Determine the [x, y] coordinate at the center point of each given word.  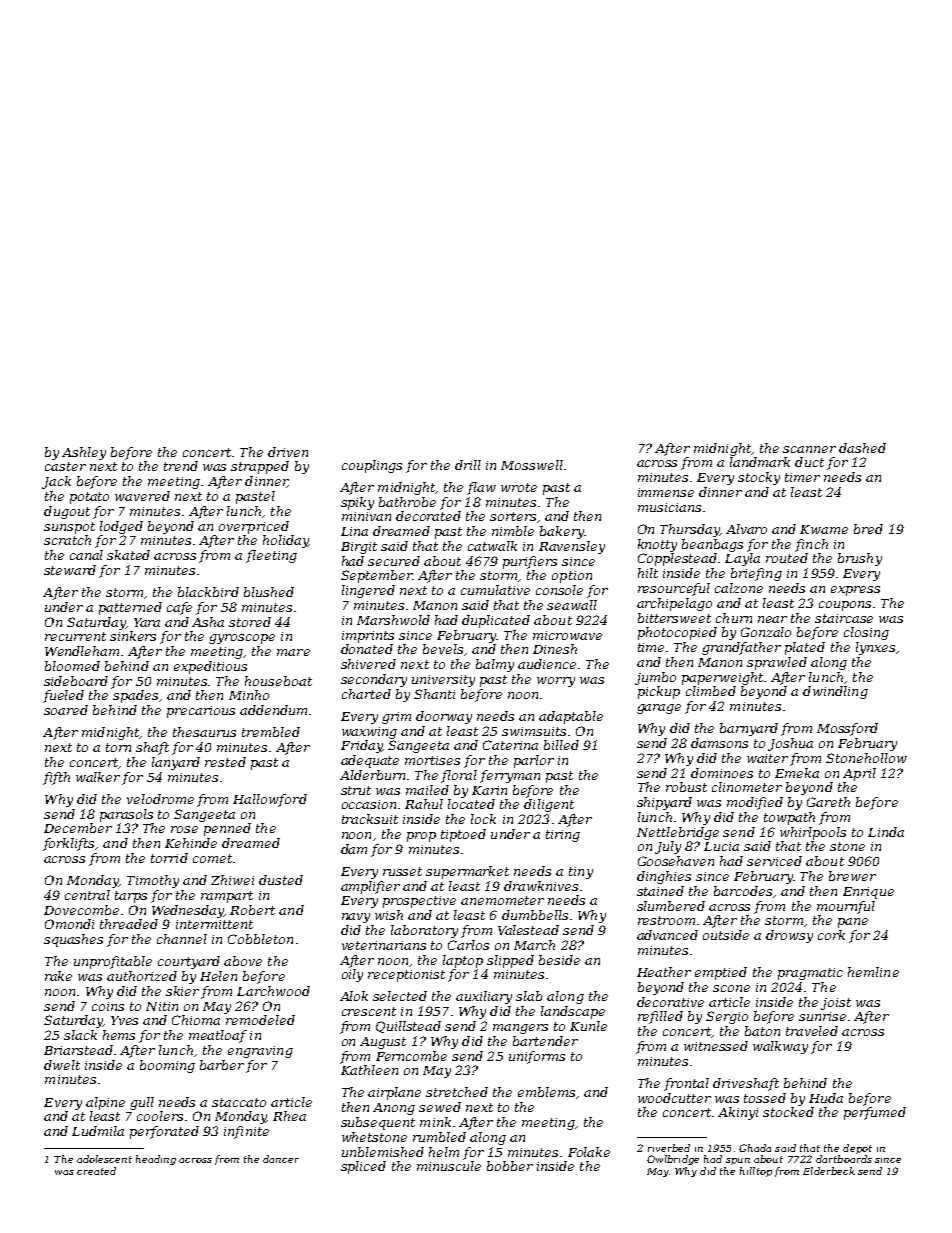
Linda [886, 832]
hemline [873, 972]
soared [66, 710]
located [471, 804]
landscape [573, 1012]
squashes [73, 940]
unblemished [383, 1152]
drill [468, 465]
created [96, 1171]
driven [288, 452]
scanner [809, 449]
